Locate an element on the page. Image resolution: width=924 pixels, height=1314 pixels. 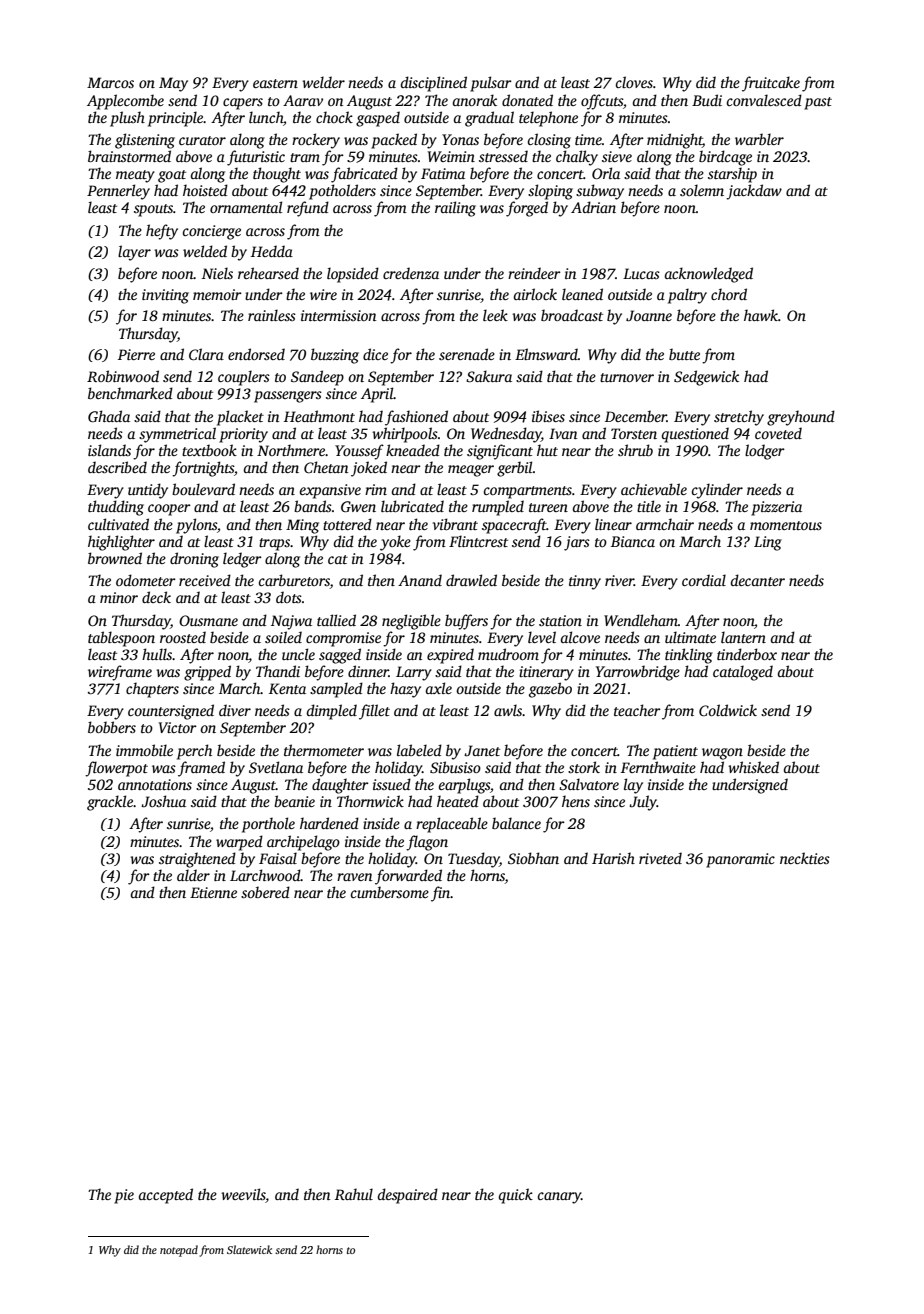
neckties is located at coordinates (805, 858).
